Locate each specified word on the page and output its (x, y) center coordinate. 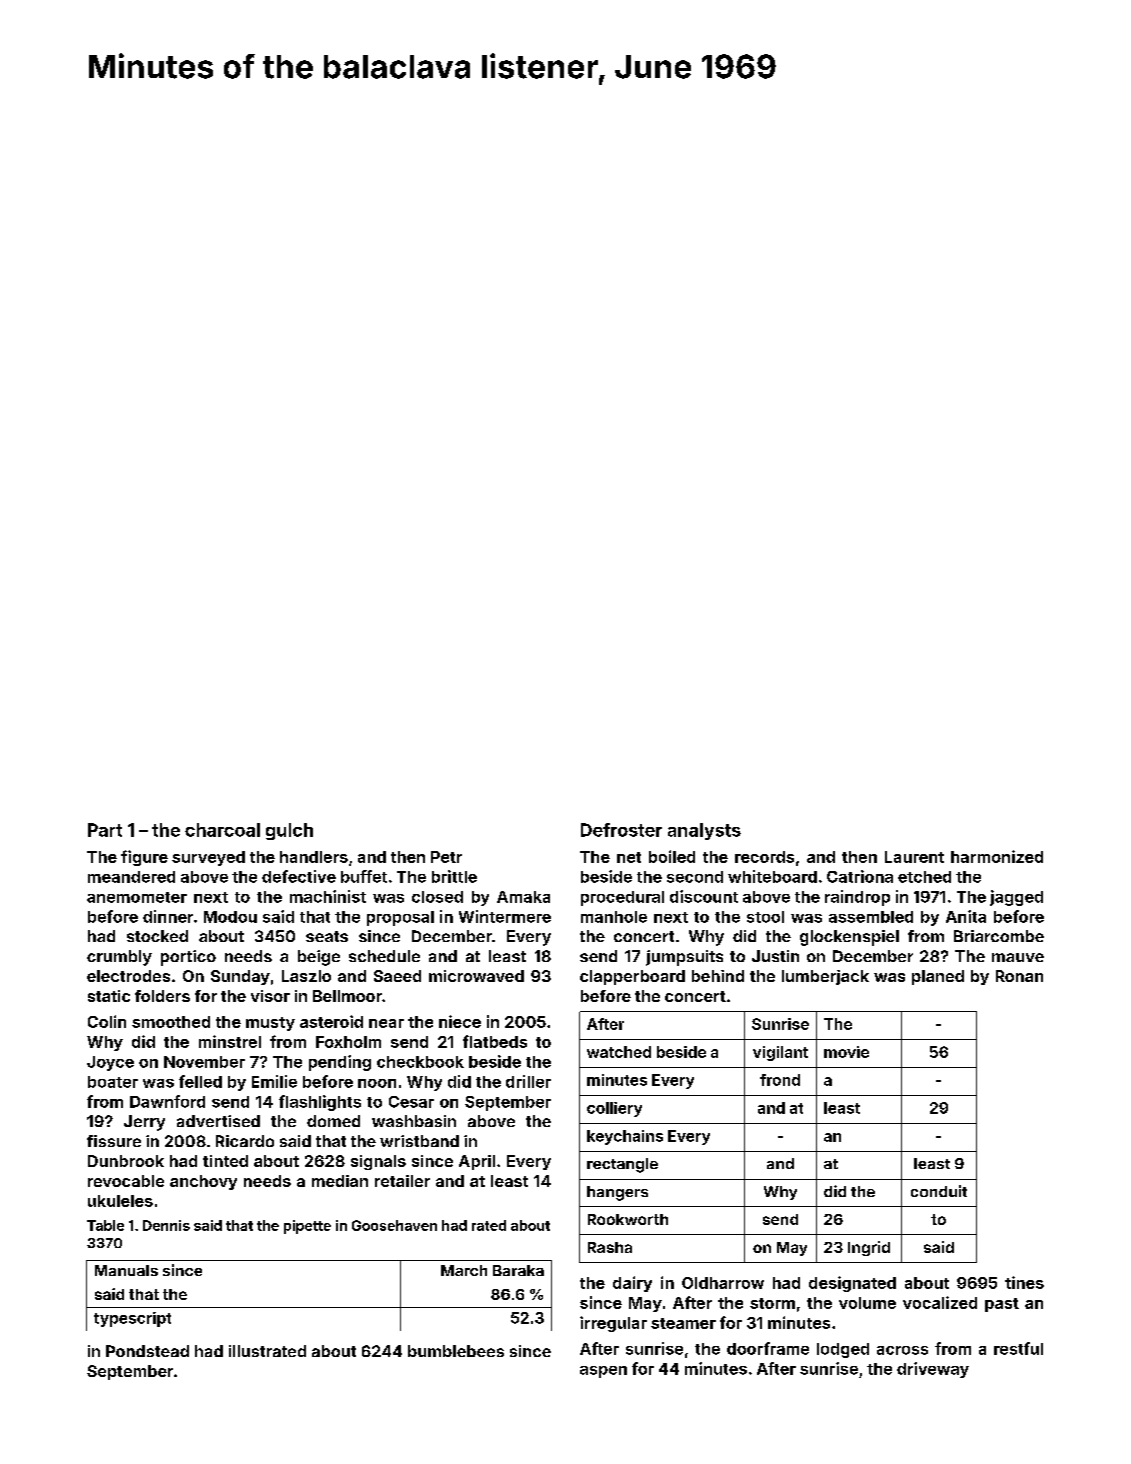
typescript (132, 1319)
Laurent (914, 857)
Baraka (518, 1270)
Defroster (621, 830)
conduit (939, 1191)
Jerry (144, 1123)
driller (528, 1081)
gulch (289, 831)
